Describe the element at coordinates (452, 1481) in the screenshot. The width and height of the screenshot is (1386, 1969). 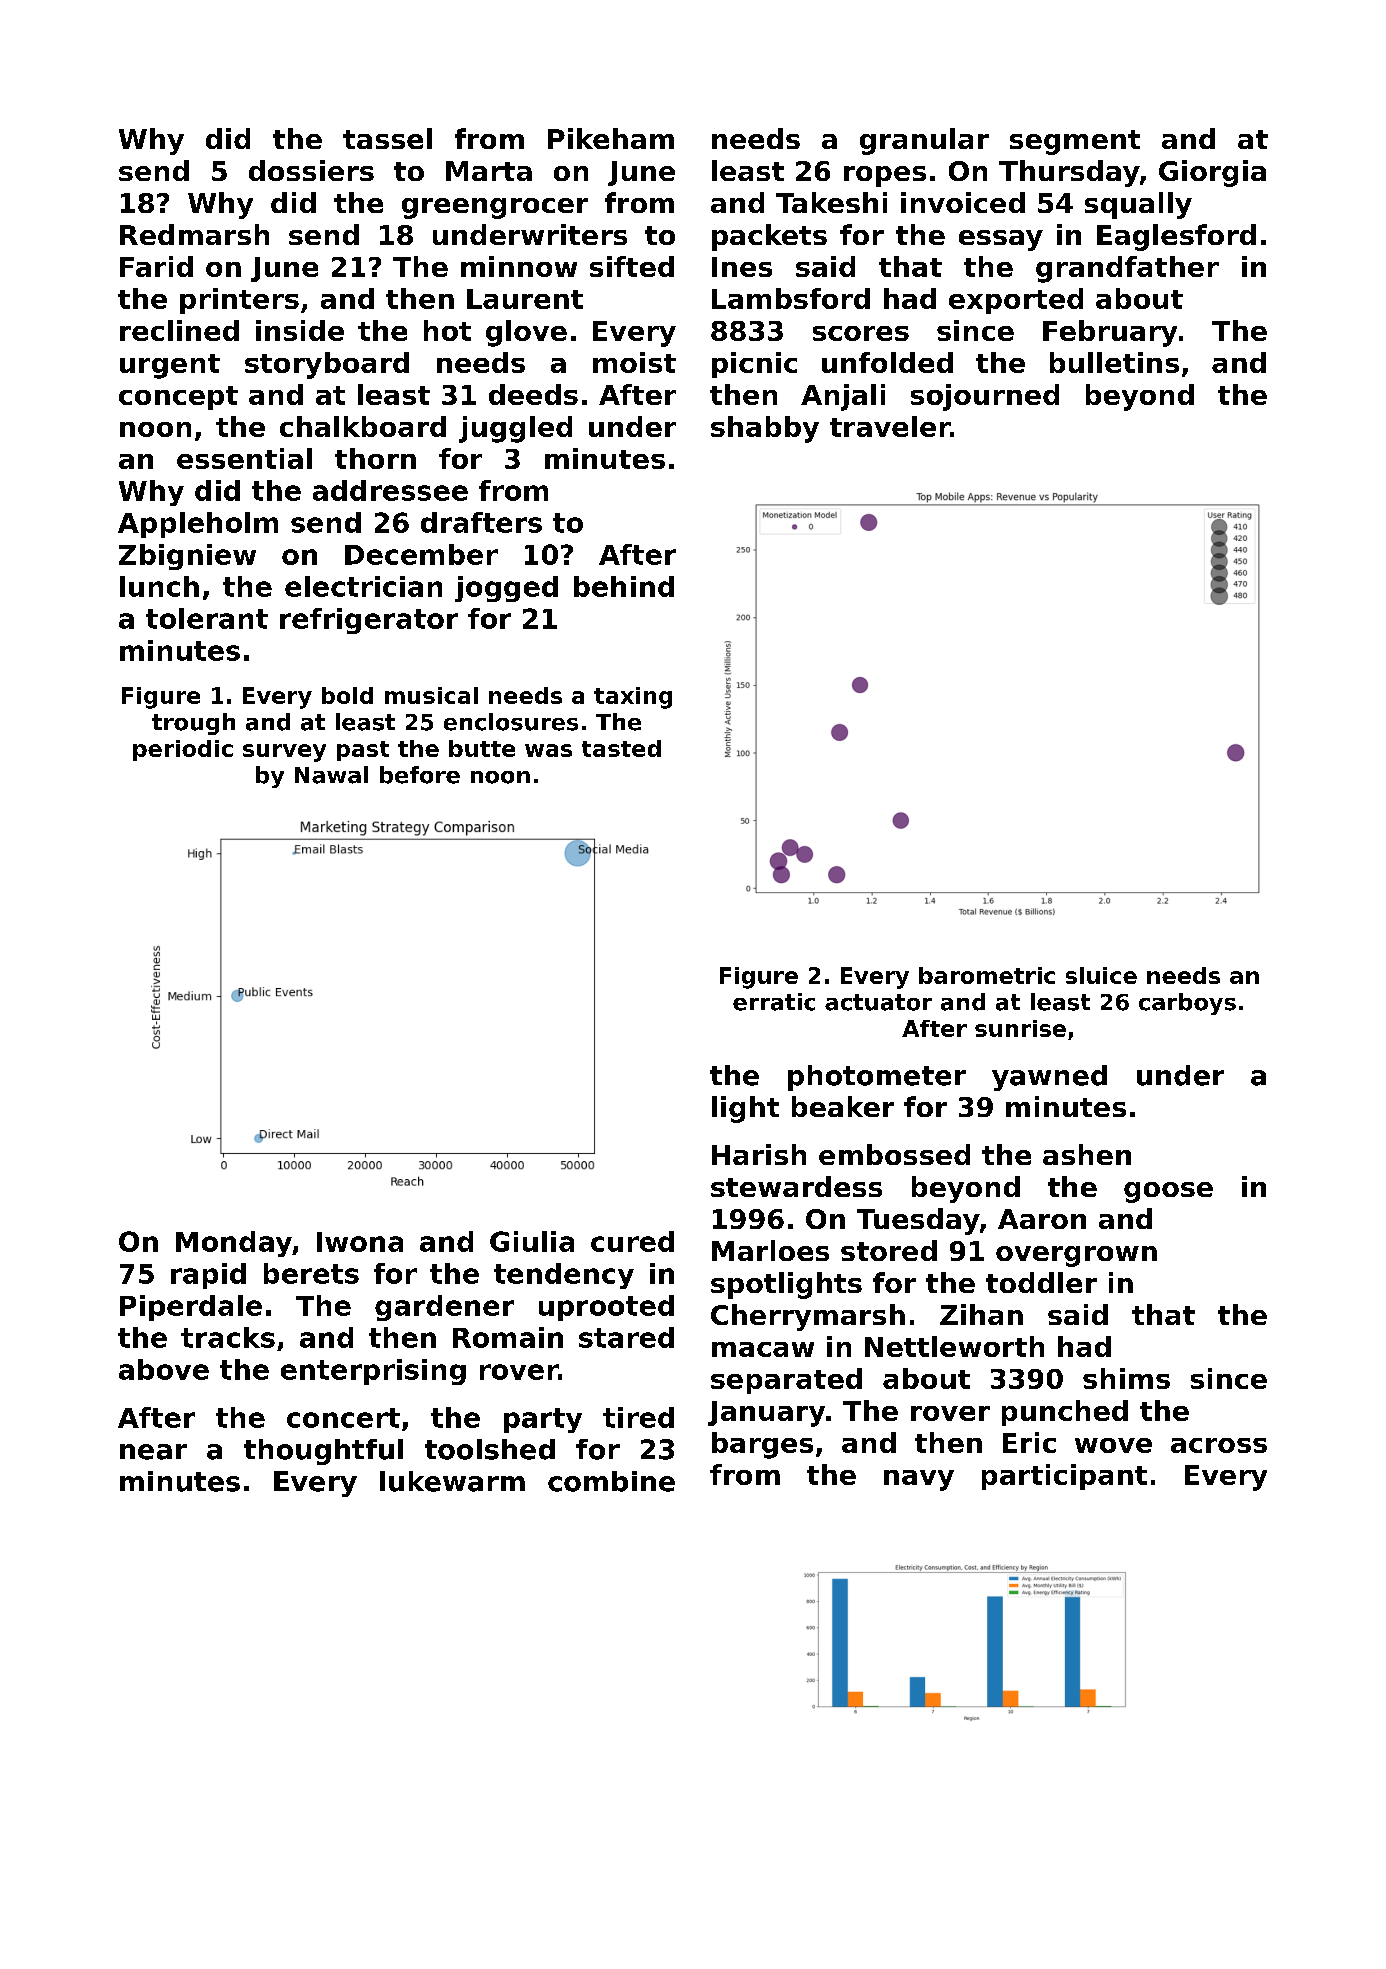
I see `lukewarm` at that location.
